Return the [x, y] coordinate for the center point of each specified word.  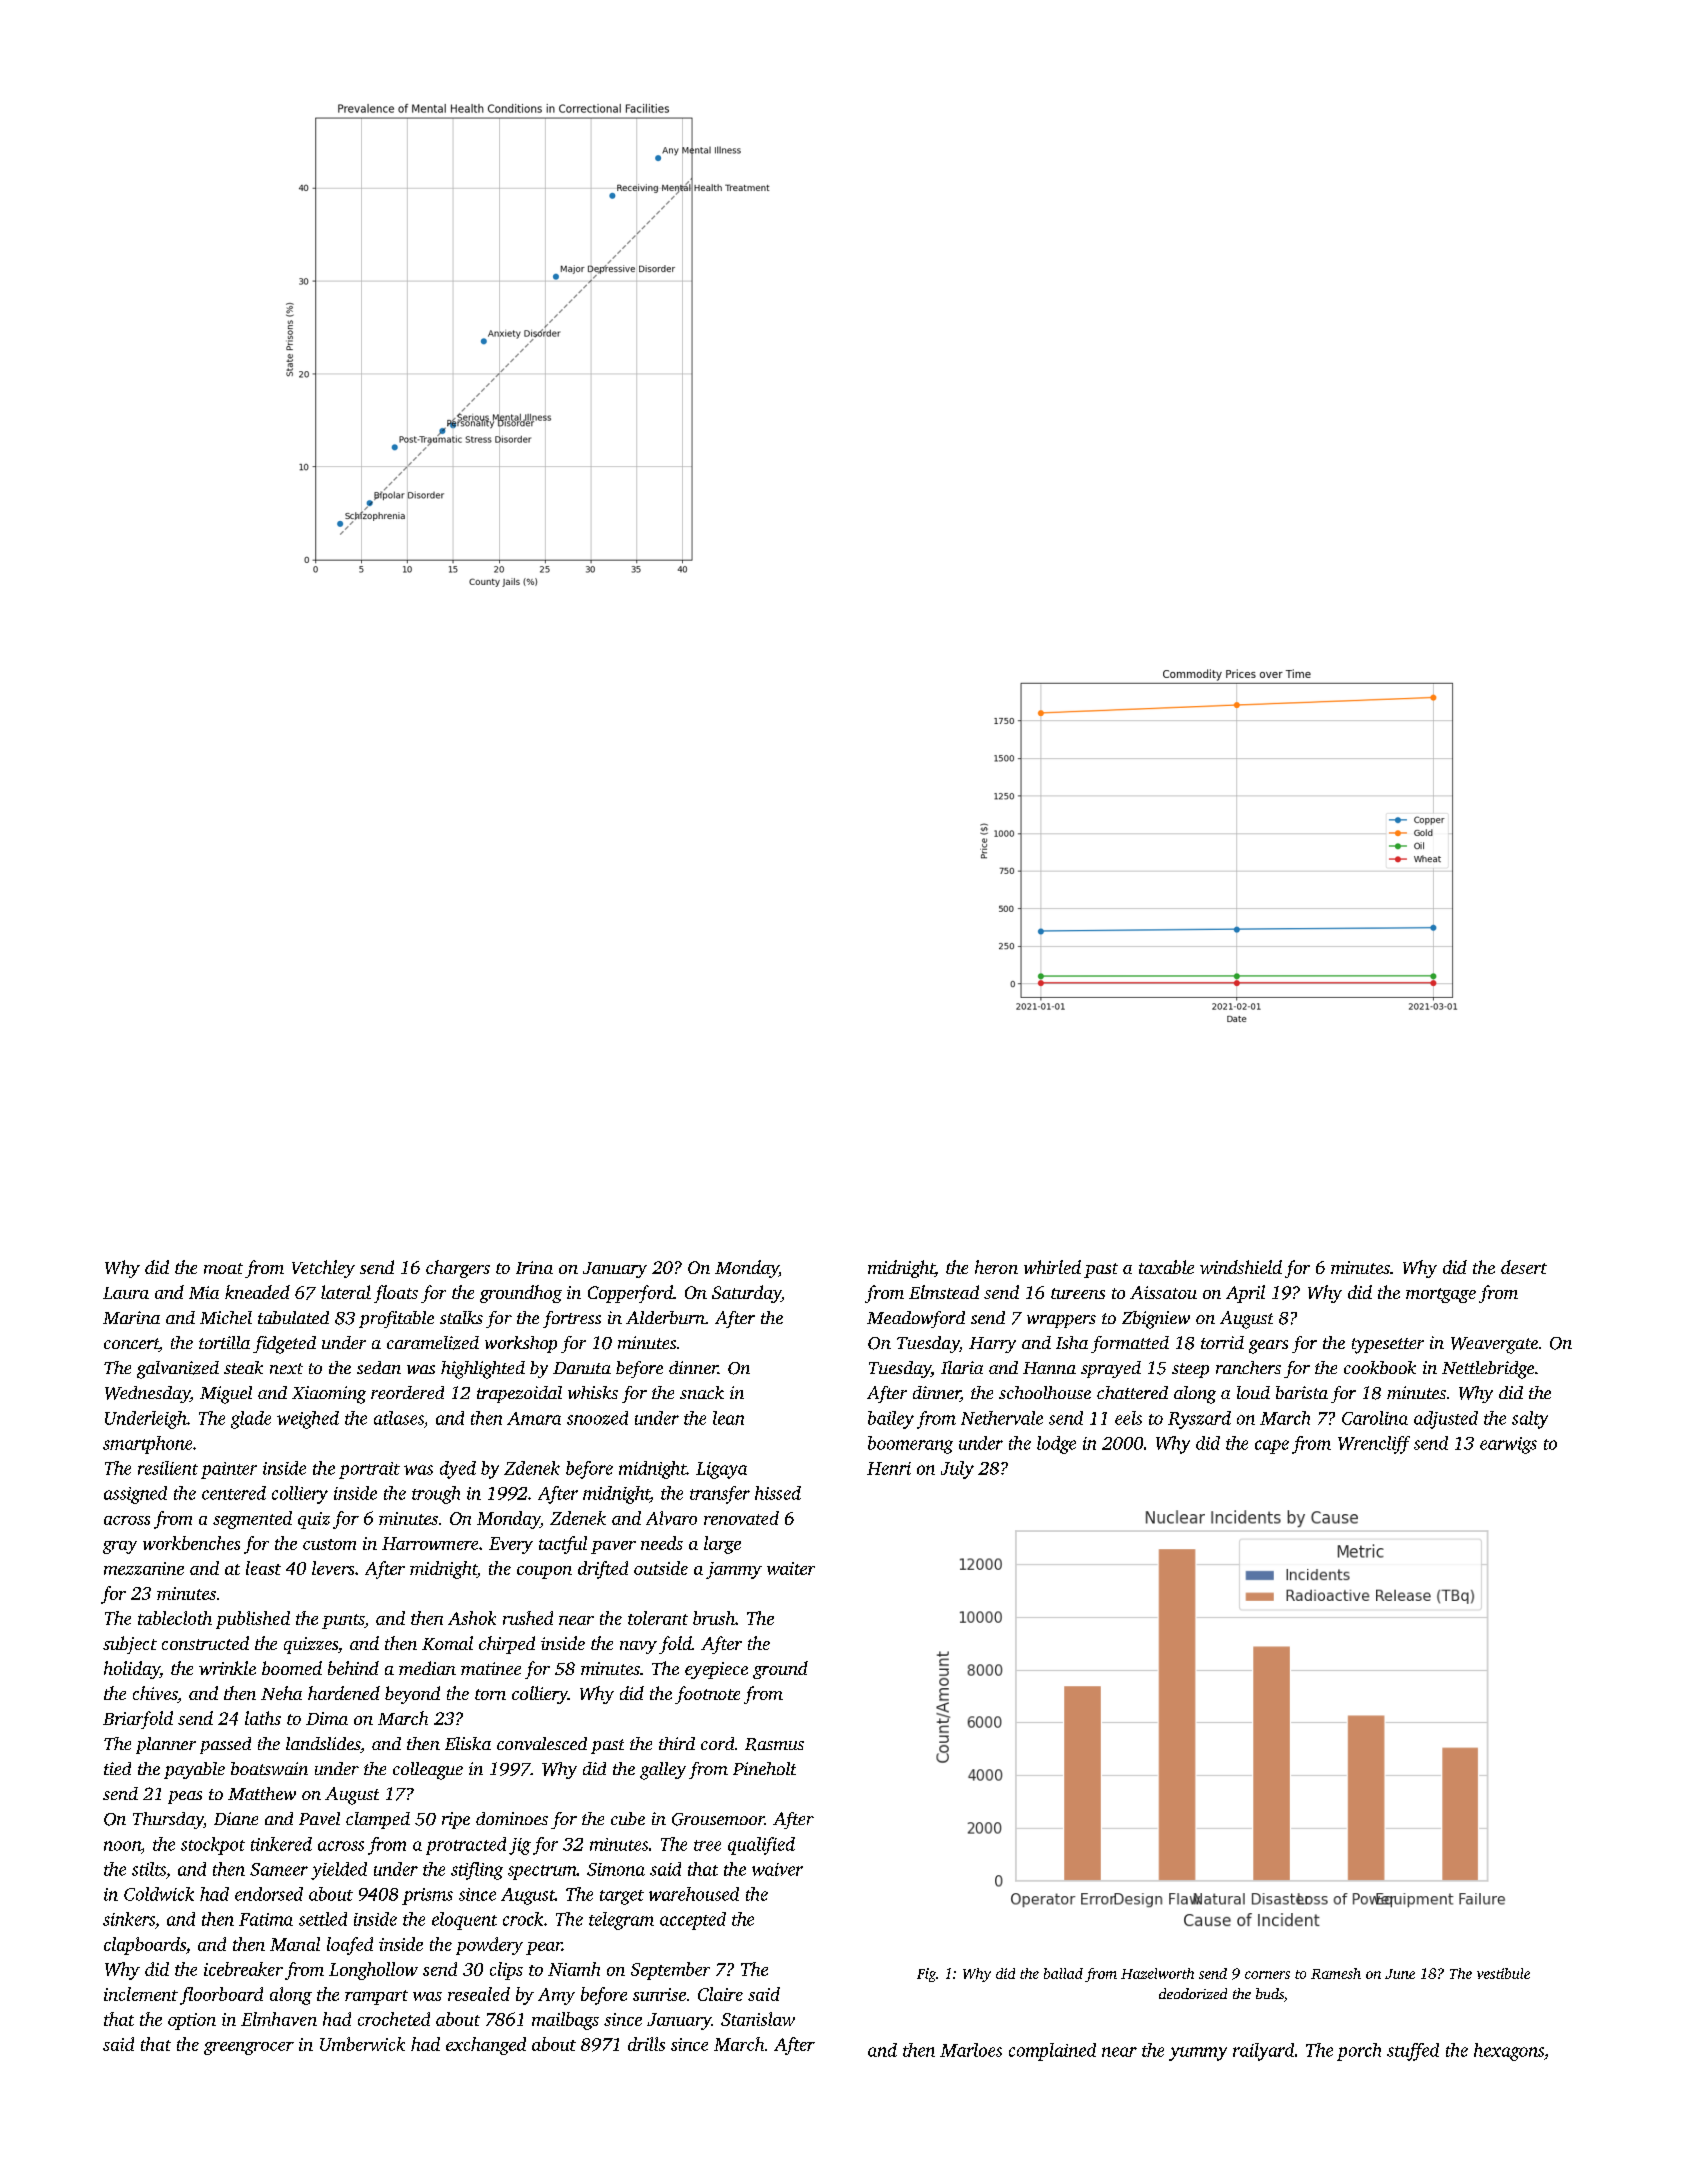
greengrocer [249, 2048]
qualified [761, 1846]
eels [1128, 1418]
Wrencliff [1374, 1445]
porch [1359, 2052]
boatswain [269, 1768]
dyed [458, 1470]
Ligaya [721, 1470]
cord [717, 1743]
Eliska [468, 1743]
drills [646, 2044]
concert [131, 1345]
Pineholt [764, 1768]
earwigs [1508, 1445]
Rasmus [774, 1744]
